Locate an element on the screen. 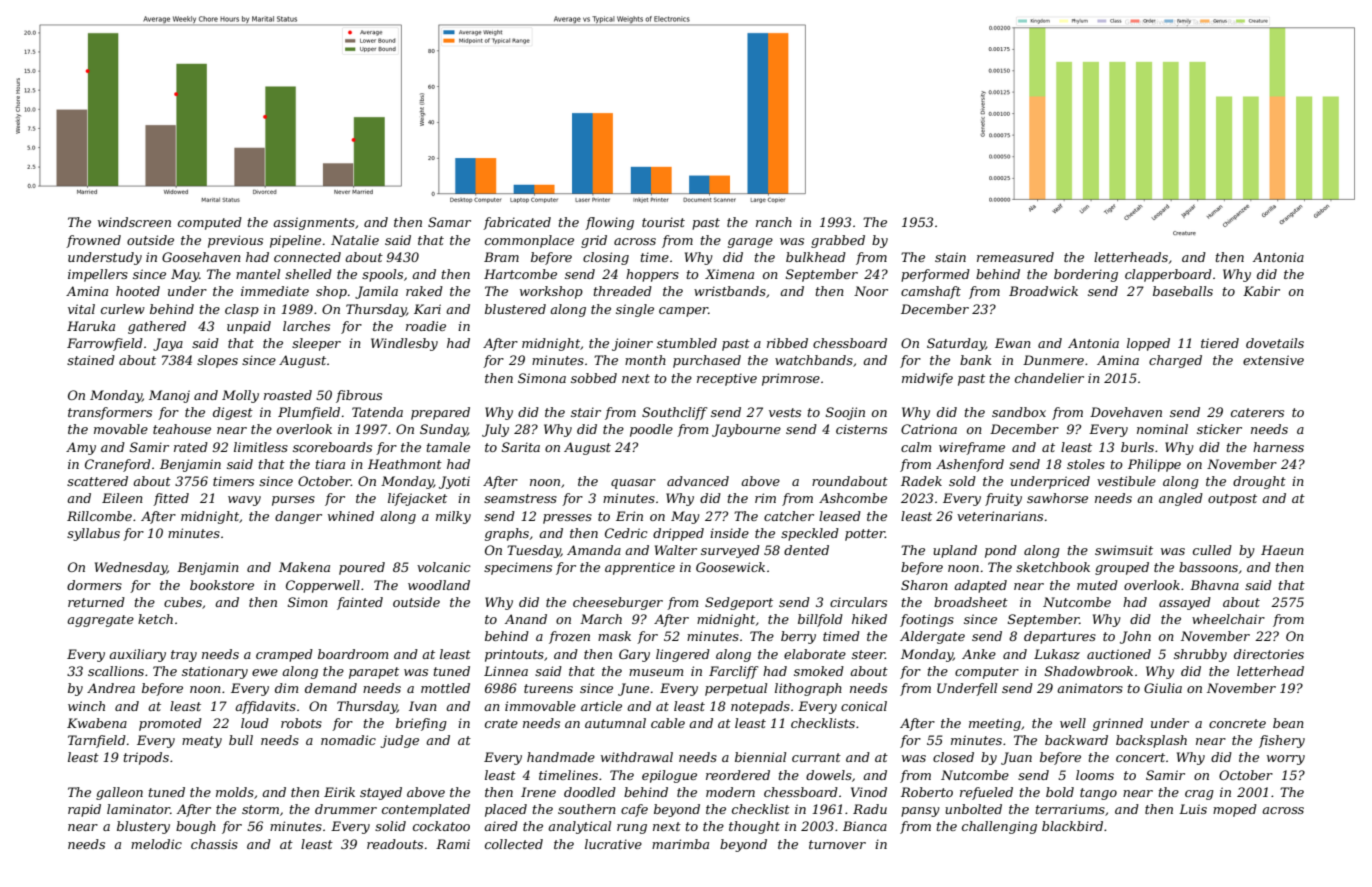 The image size is (1372, 887). lifejacket is located at coordinates (417, 499).
